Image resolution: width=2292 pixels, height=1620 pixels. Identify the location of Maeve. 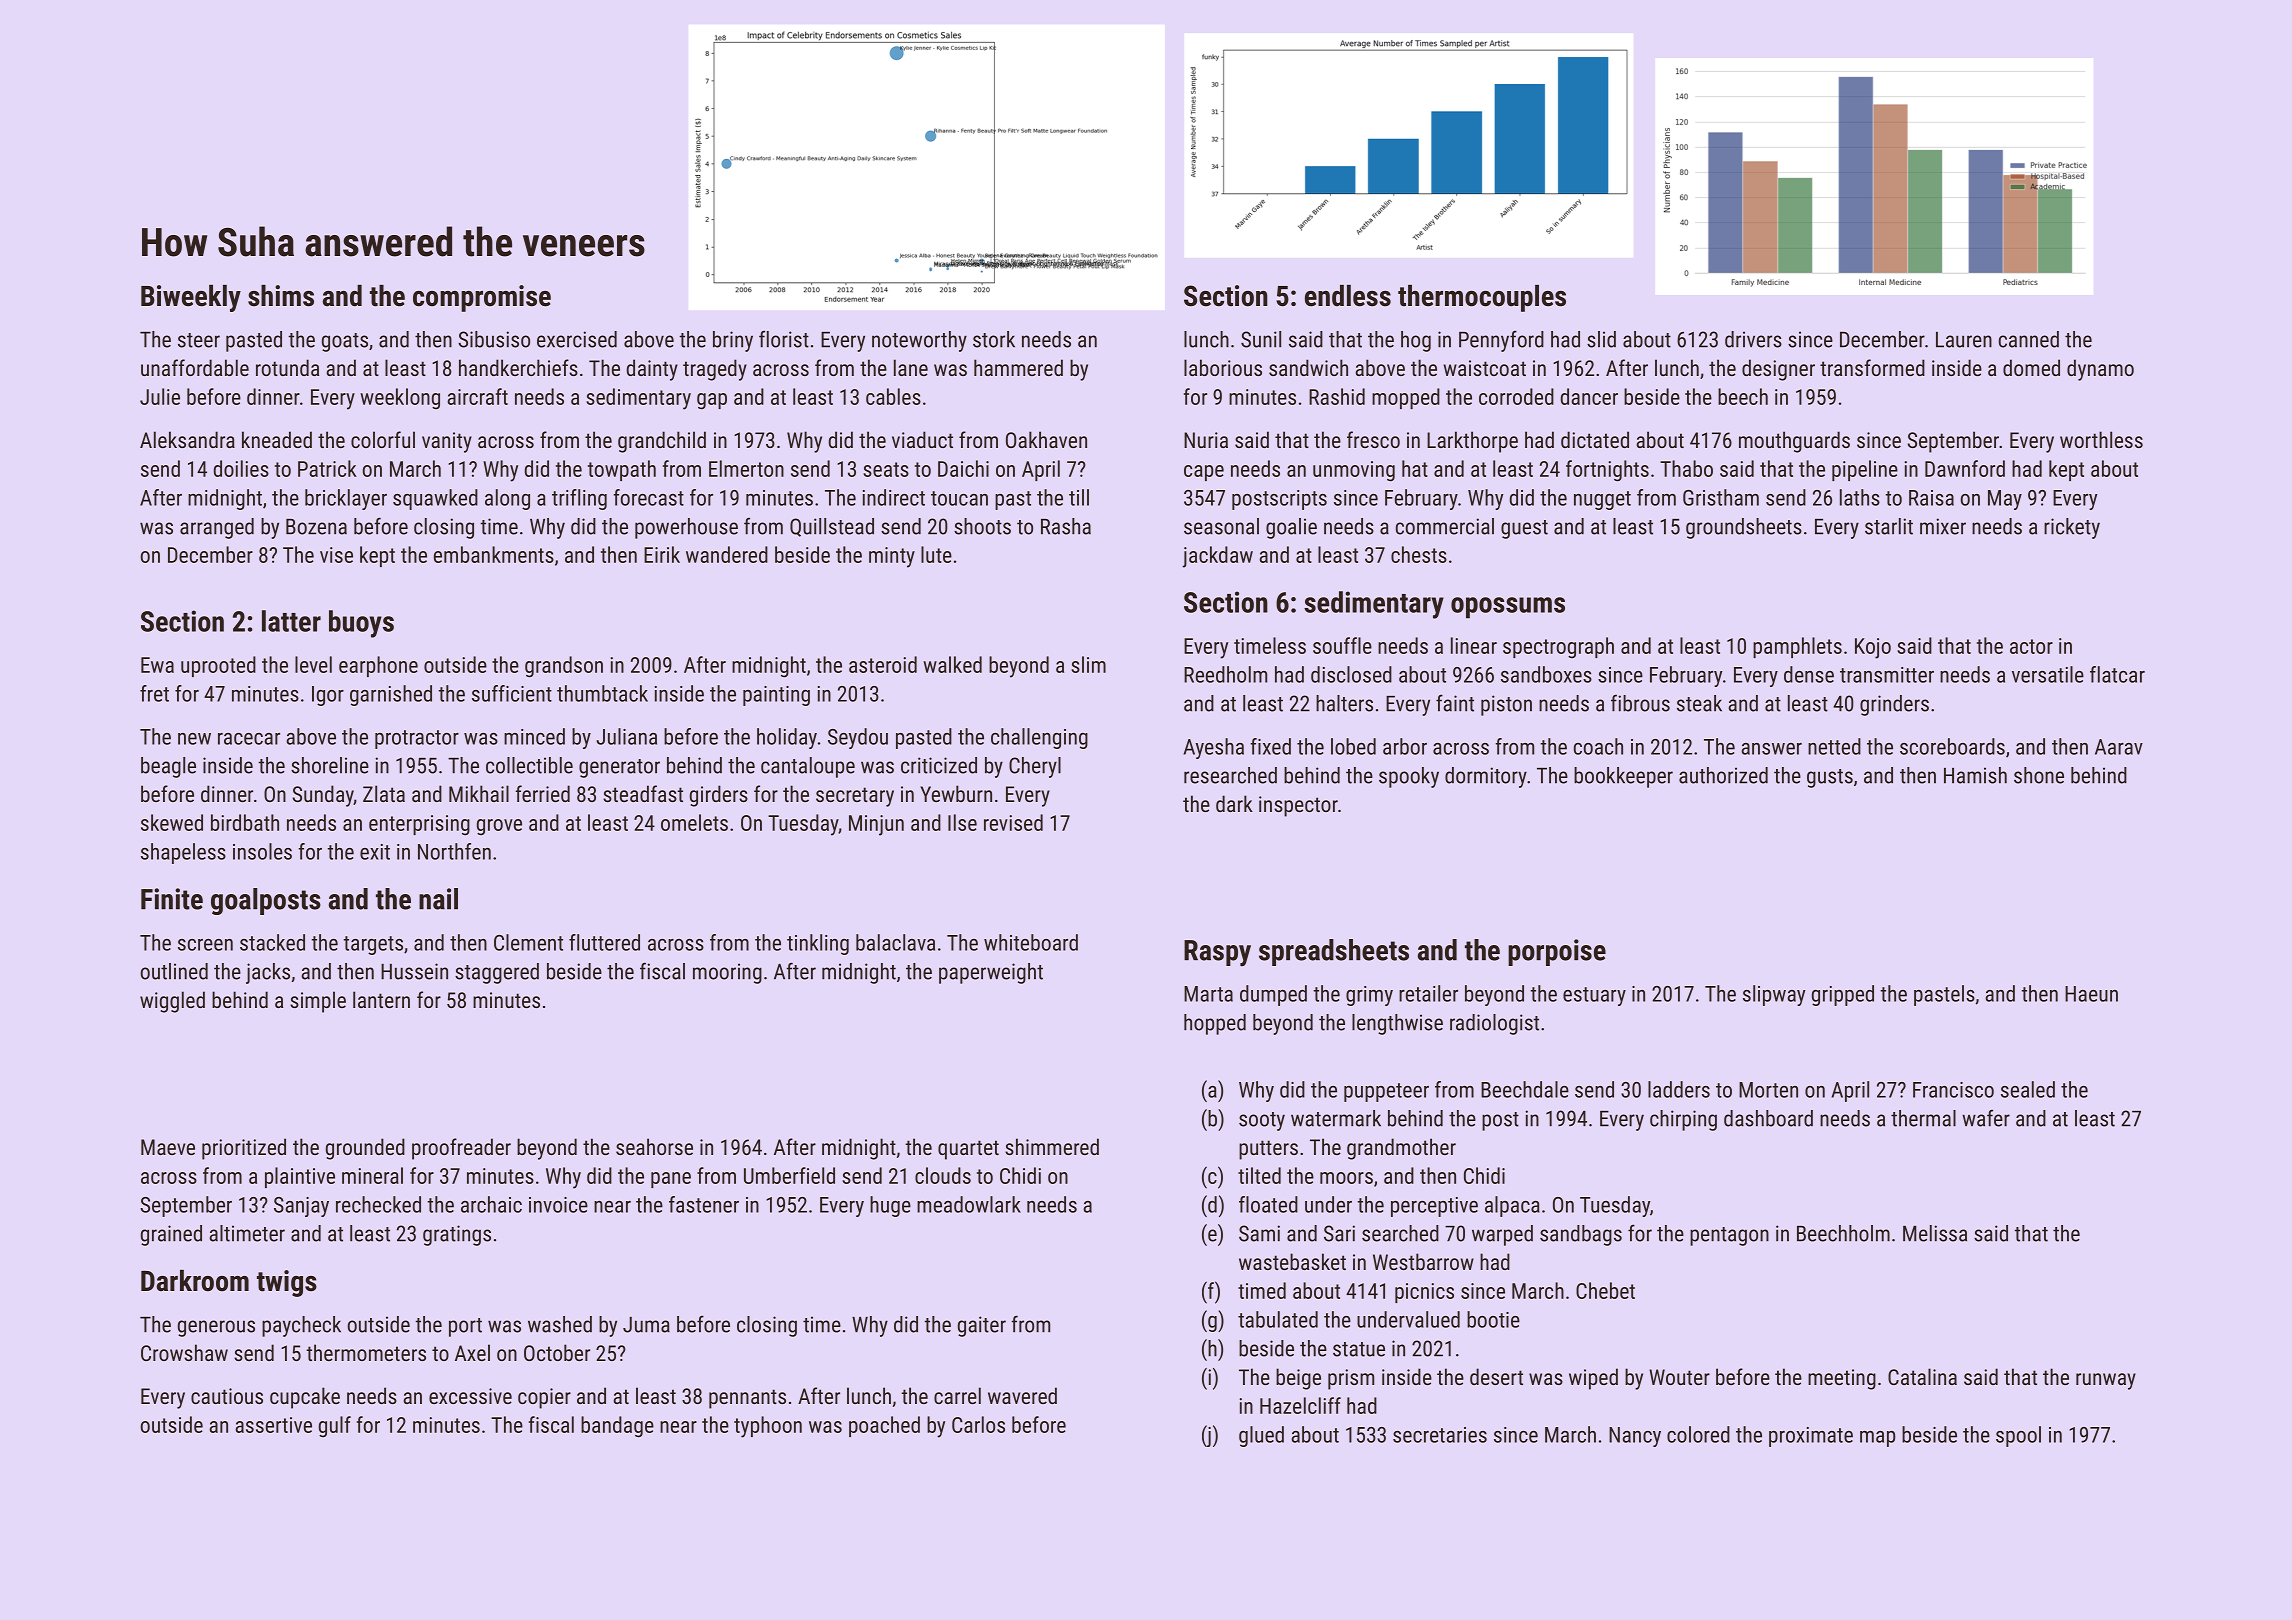
(168, 1147).
